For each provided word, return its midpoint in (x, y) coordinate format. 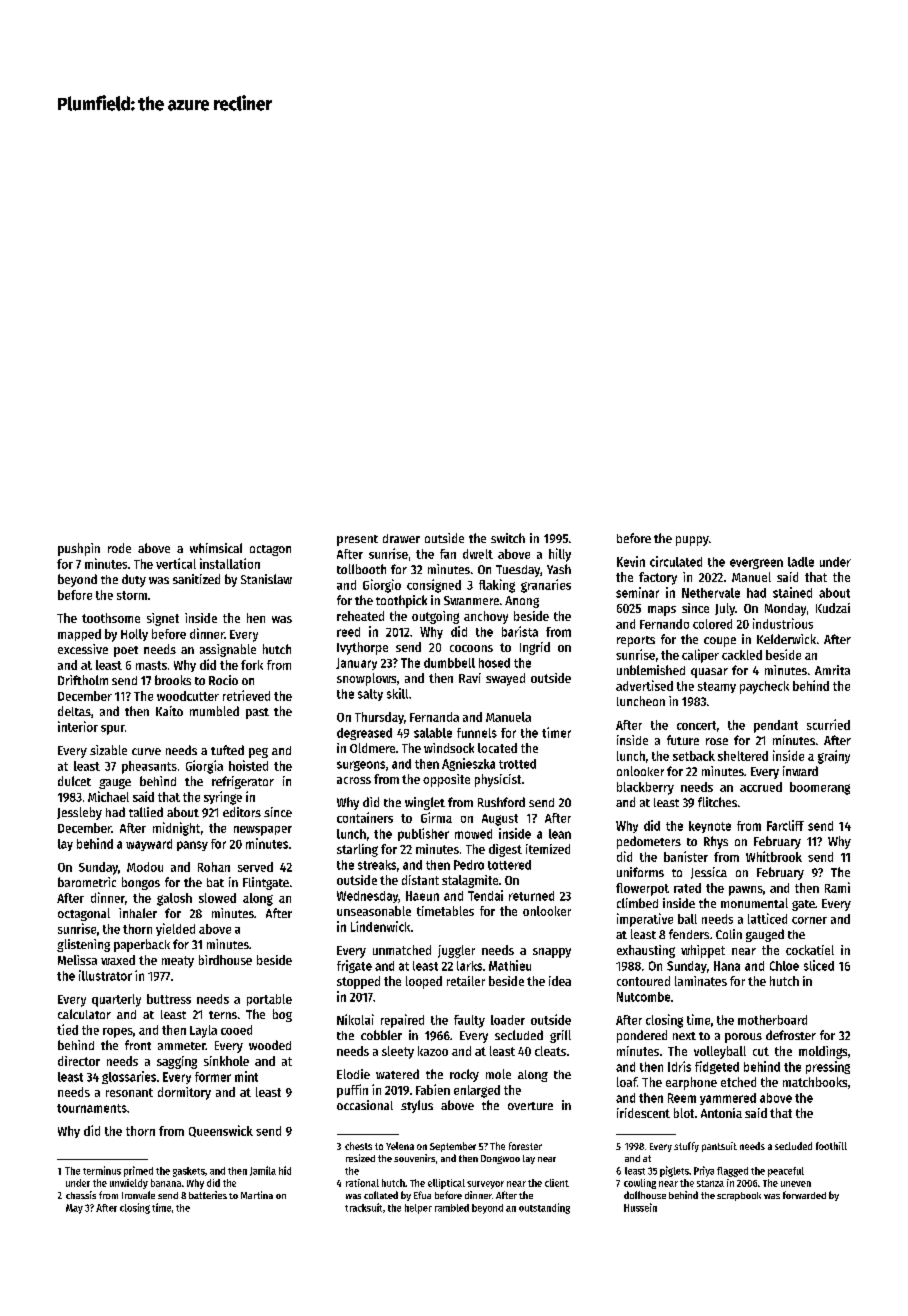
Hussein (640, 1207)
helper (418, 1209)
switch (508, 538)
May (74, 1209)
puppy (692, 541)
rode (119, 548)
